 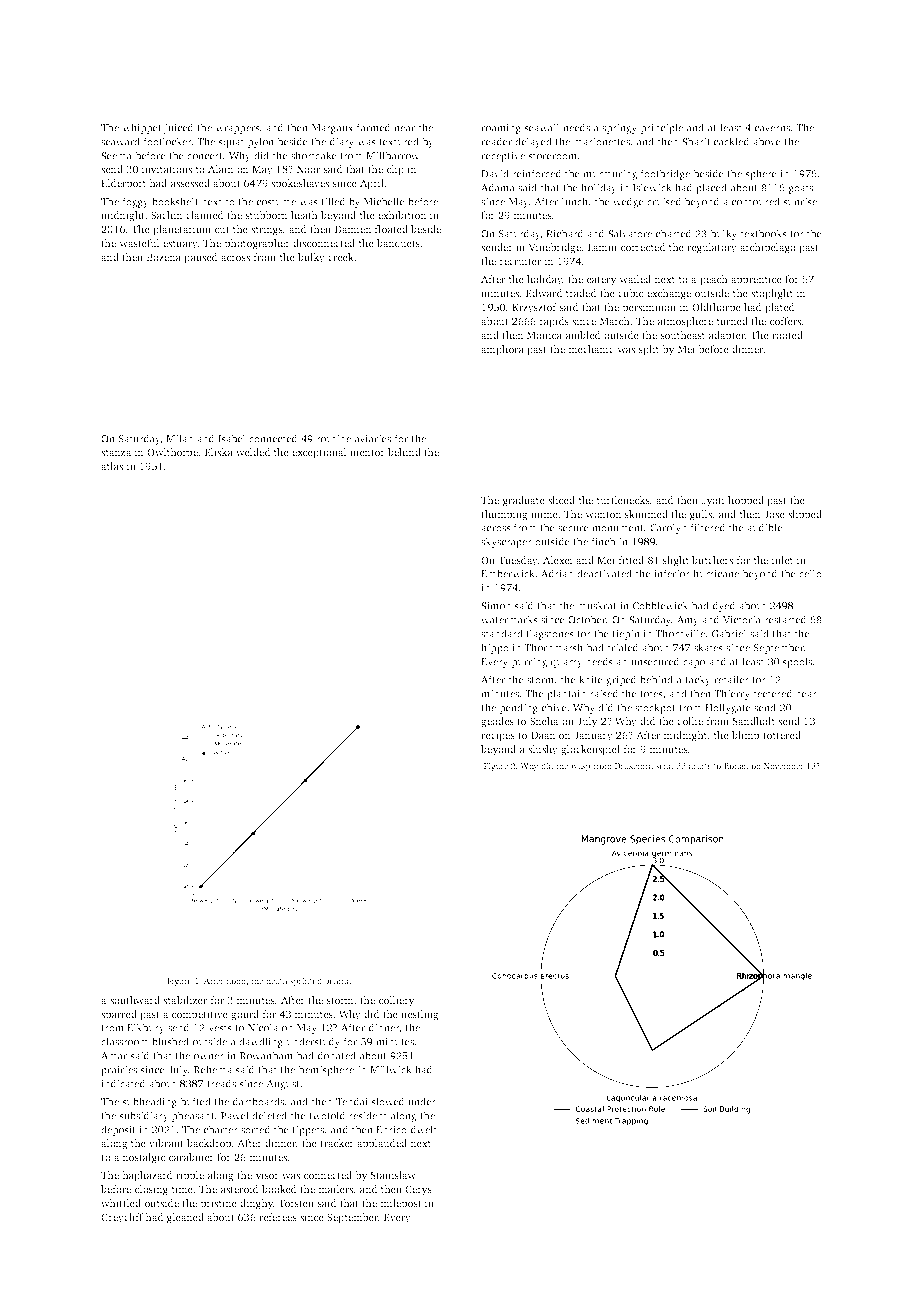 What do you see at coordinates (112, 466) in the page?
I see `atlas` at bounding box center [112, 466].
